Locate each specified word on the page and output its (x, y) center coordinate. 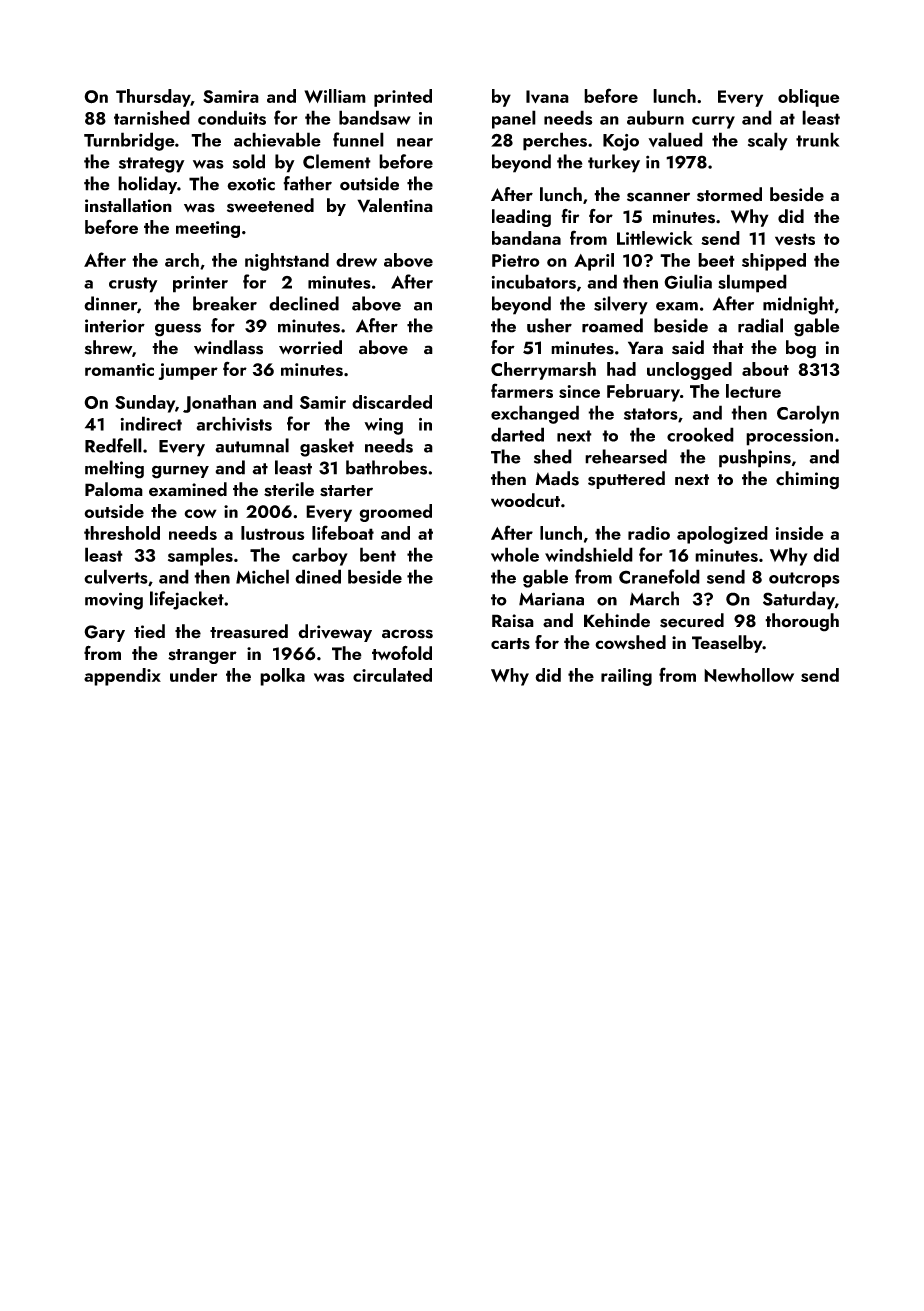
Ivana (547, 96)
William (335, 96)
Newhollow (749, 675)
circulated (392, 675)
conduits (232, 117)
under (194, 675)
